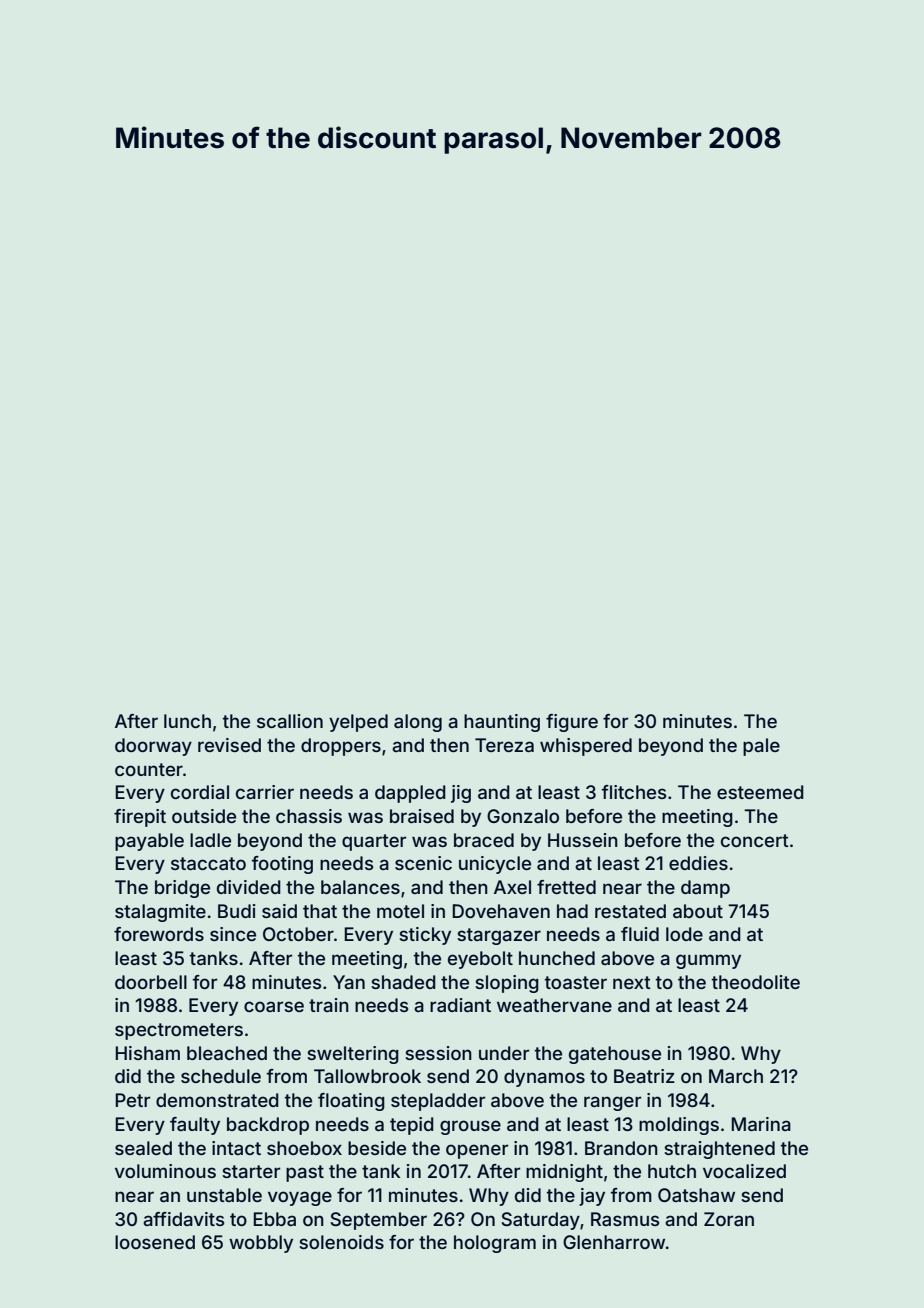 This screenshot has height=1308, width=924. Describe the element at coordinates (279, 911) in the screenshot. I see `said` at that location.
